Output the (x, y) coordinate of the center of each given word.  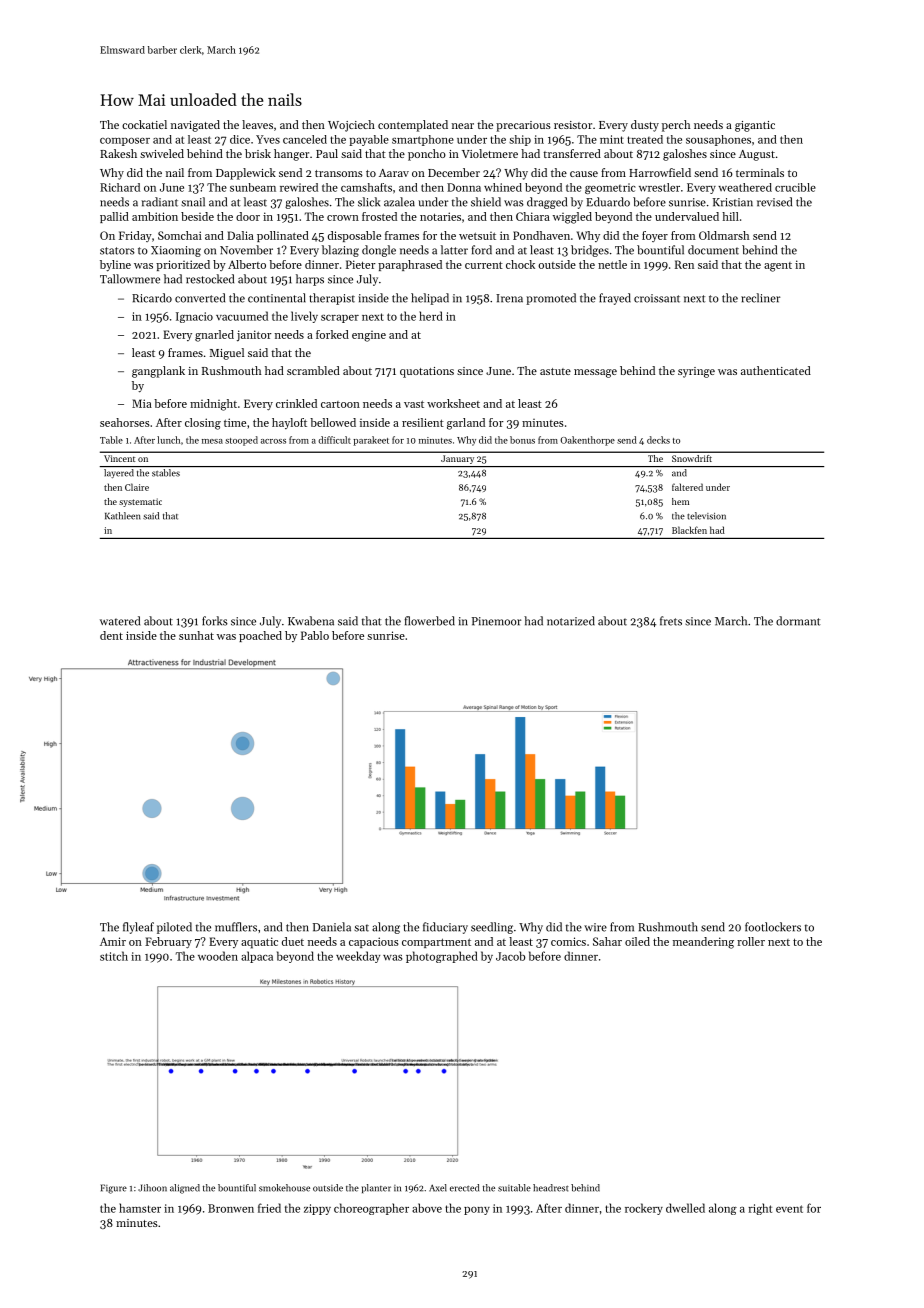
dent (111, 635)
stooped (241, 441)
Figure (114, 1189)
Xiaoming (176, 251)
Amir (113, 941)
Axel (438, 1188)
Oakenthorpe (587, 441)
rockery (644, 1209)
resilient (423, 422)
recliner (760, 298)
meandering (703, 943)
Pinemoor (496, 621)
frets (671, 621)
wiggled (572, 218)
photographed (442, 957)
